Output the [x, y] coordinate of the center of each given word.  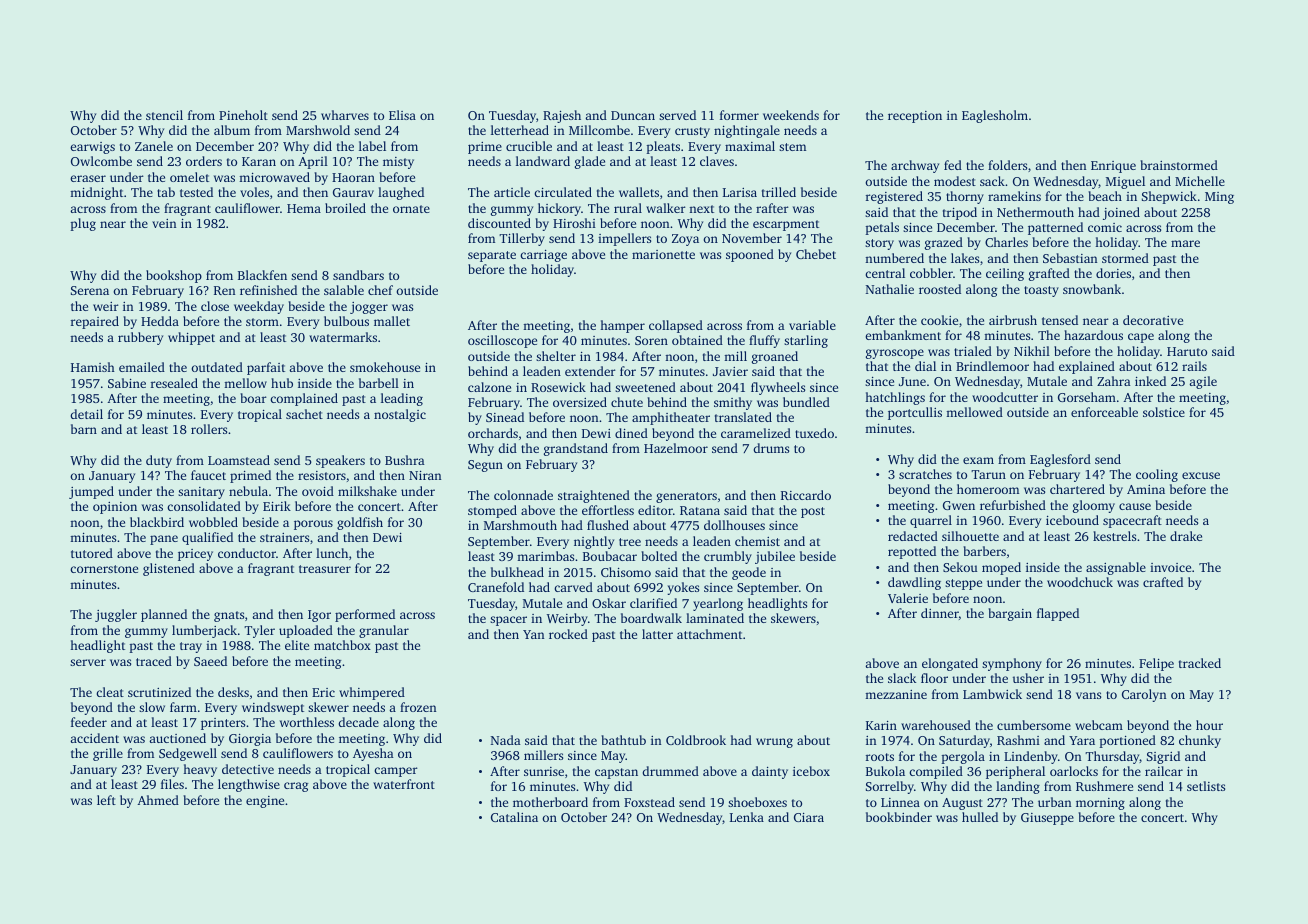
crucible [529, 146]
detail [86, 414]
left [106, 800]
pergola [963, 757]
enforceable [1104, 412]
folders [1007, 165]
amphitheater [671, 418]
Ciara [809, 817]
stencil [164, 115]
